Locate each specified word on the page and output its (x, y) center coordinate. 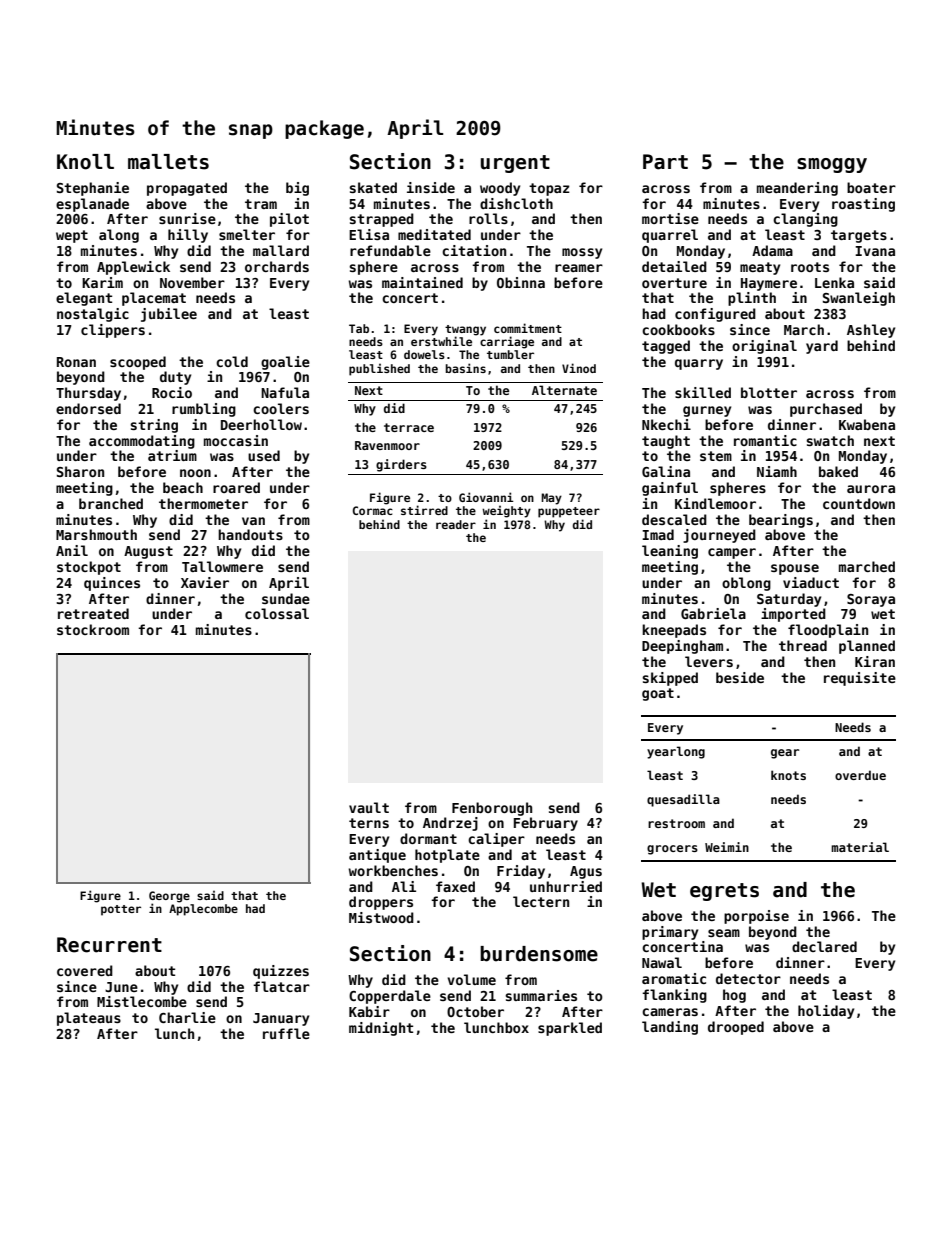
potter (121, 910)
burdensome (539, 954)
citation (474, 250)
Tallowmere (222, 566)
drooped (736, 1028)
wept (72, 236)
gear (785, 754)
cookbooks (678, 329)
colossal (277, 613)
